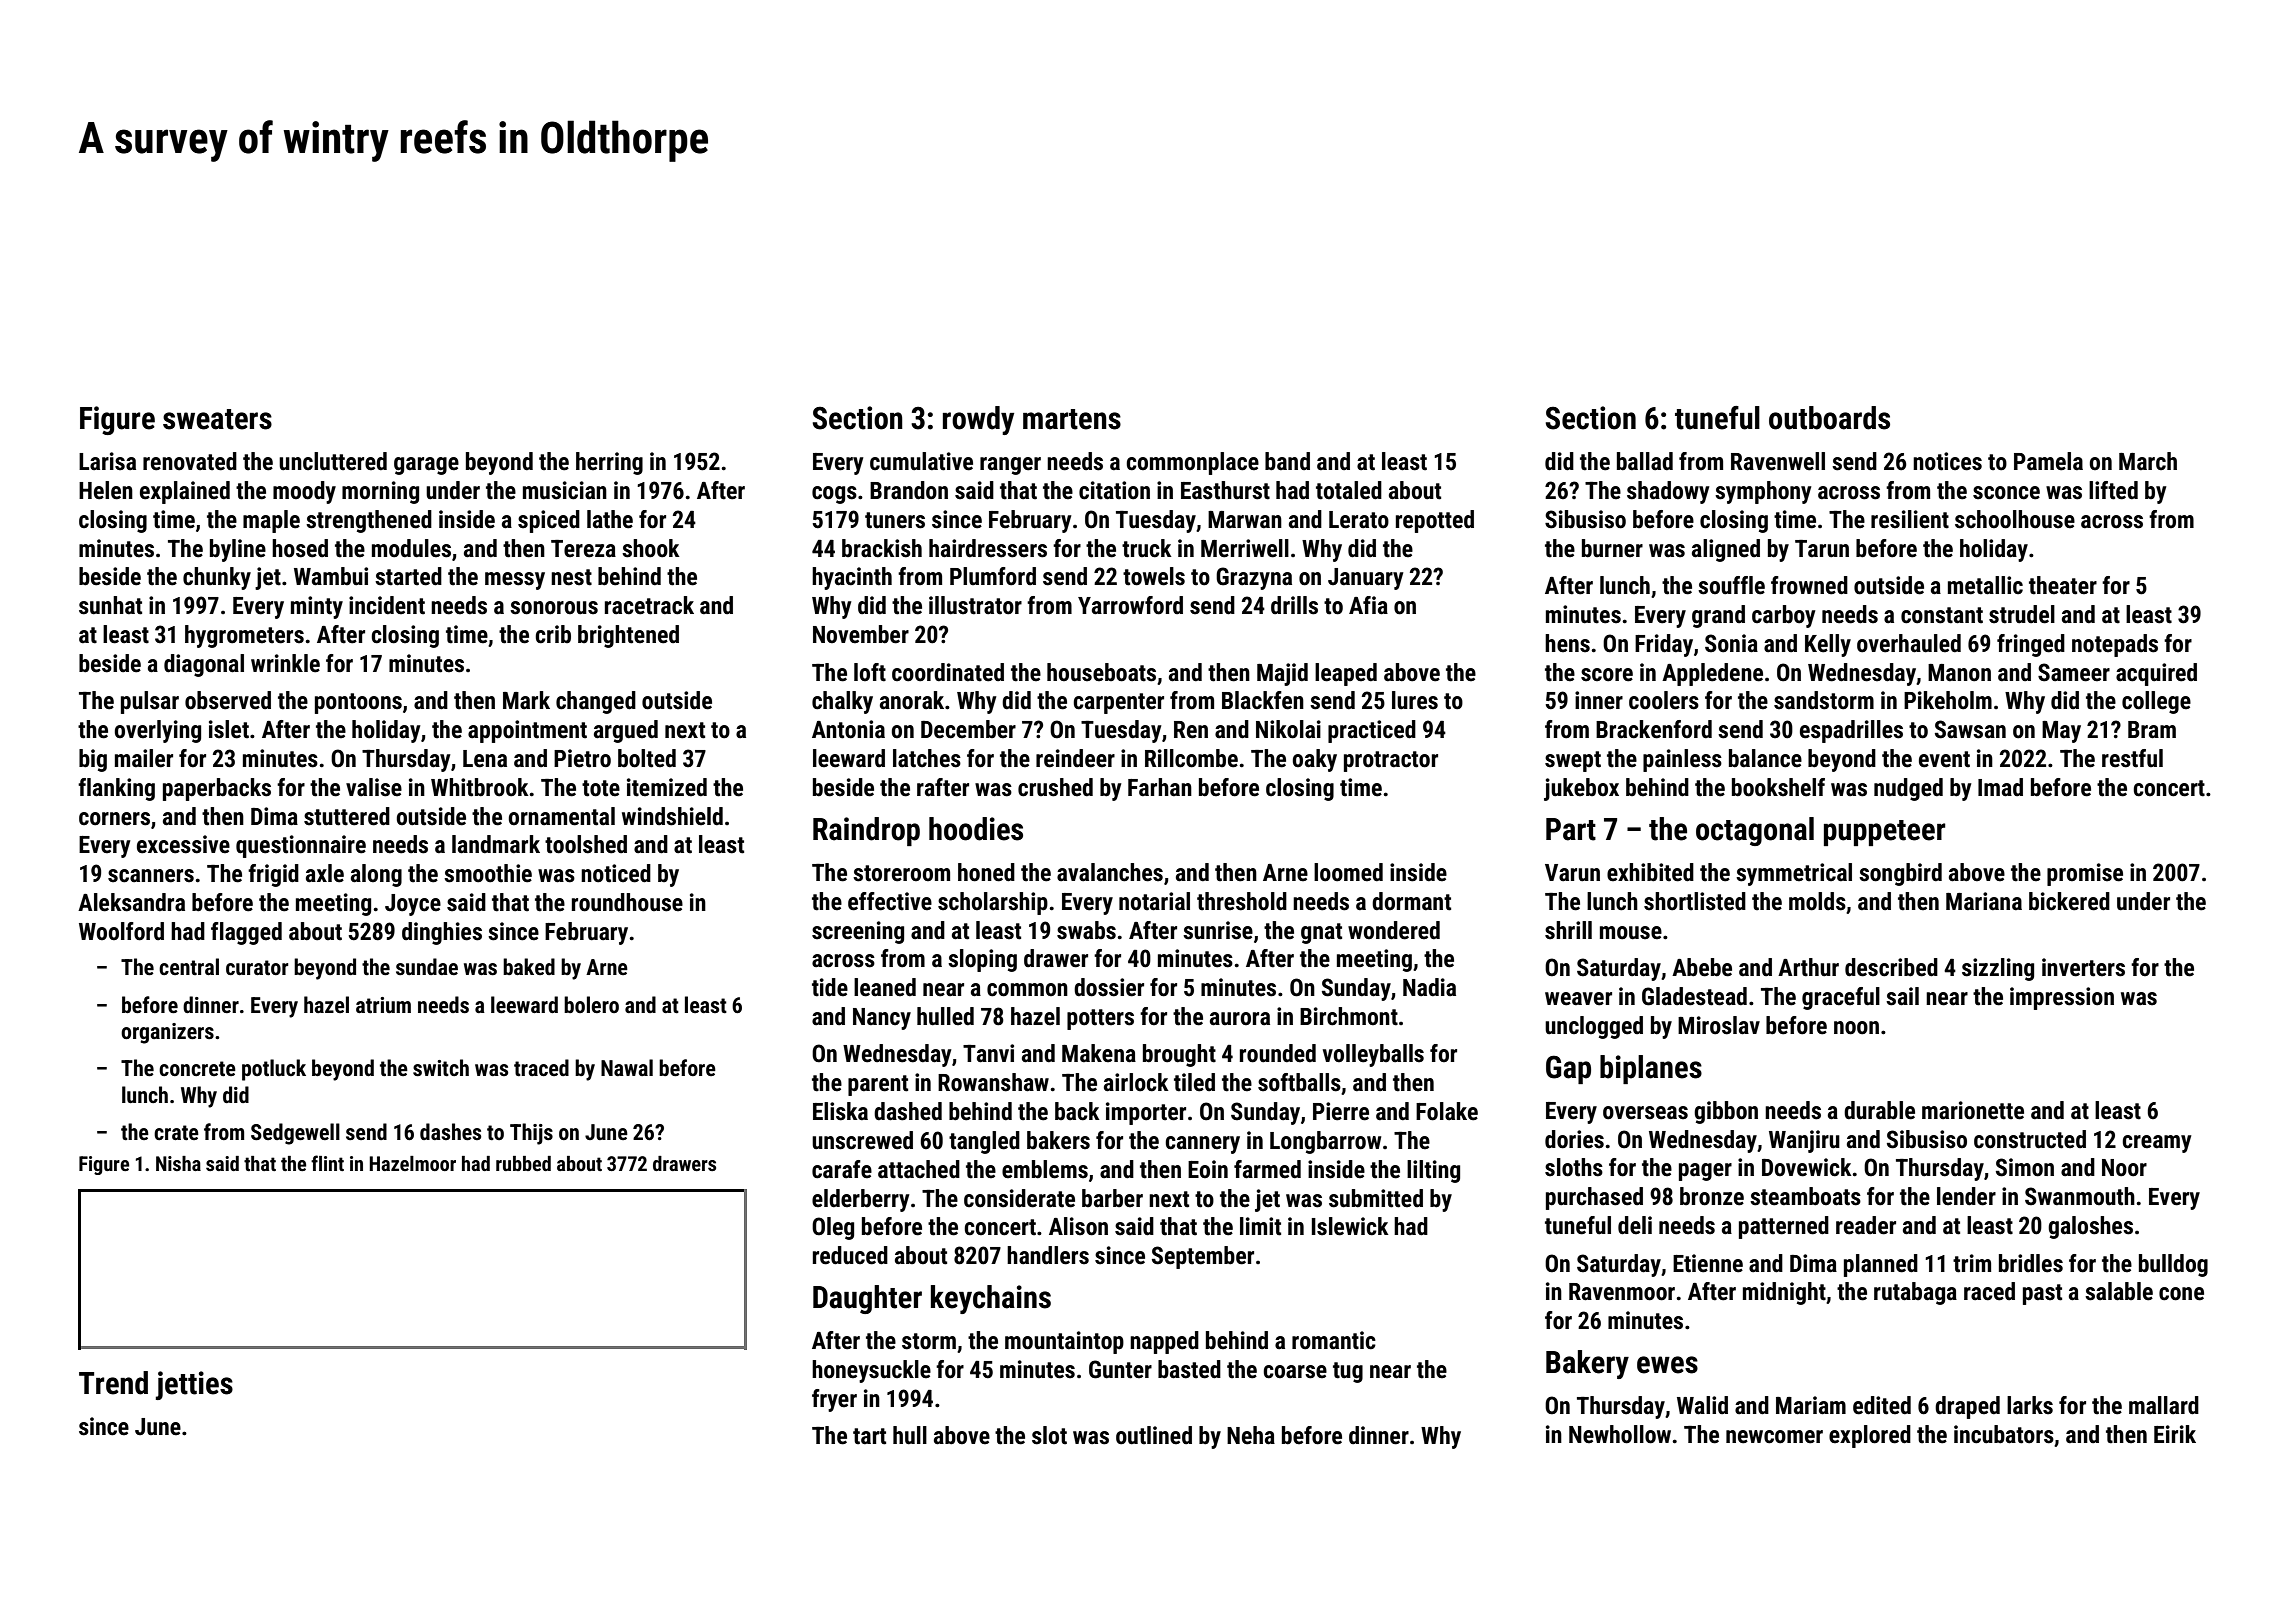 The image size is (2292, 1620). Describe the element at coordinates (2062, 998) in the document. I see `impression` at that location.
